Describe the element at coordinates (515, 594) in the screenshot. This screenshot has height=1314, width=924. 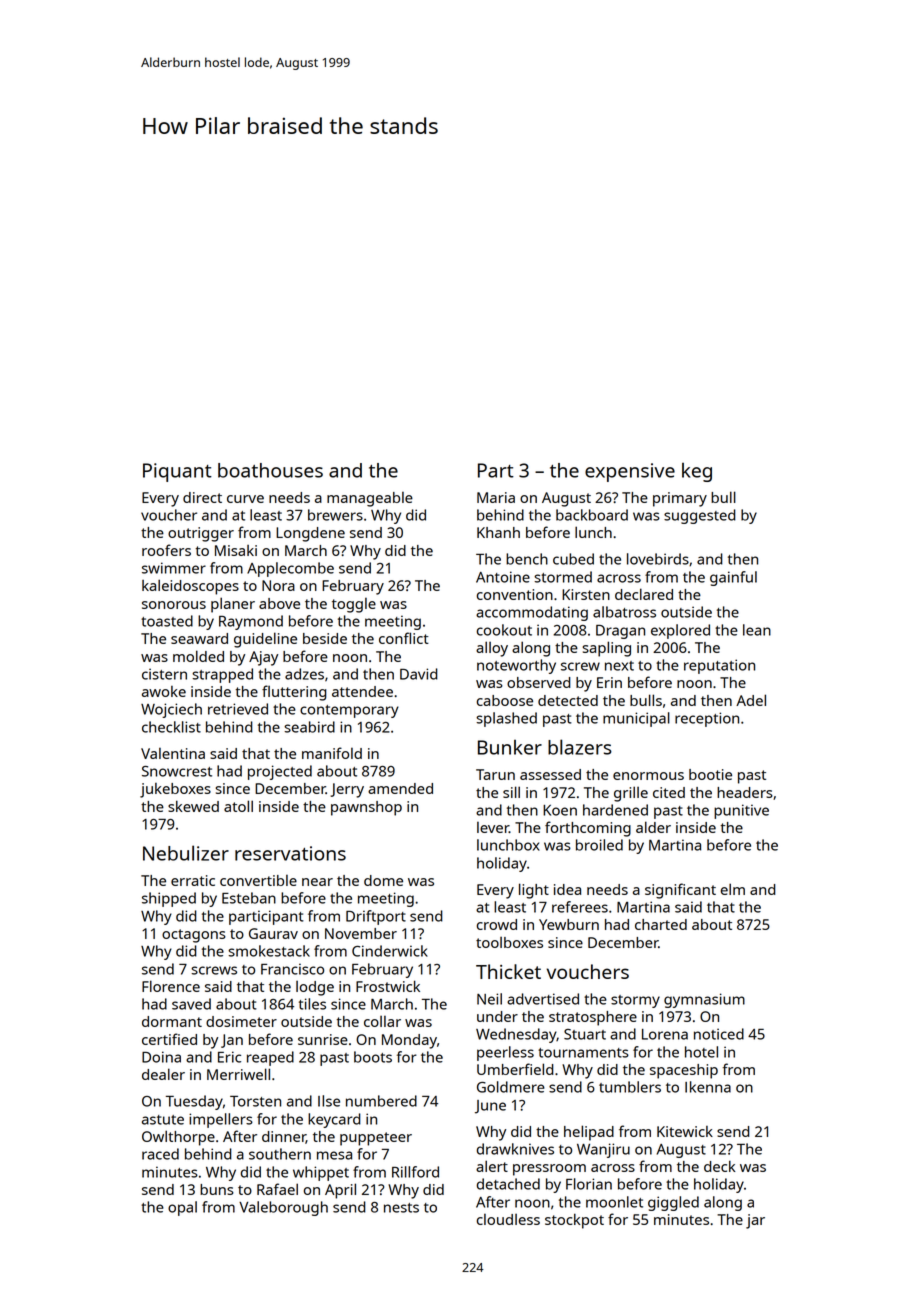
I see `convention` at that location.
